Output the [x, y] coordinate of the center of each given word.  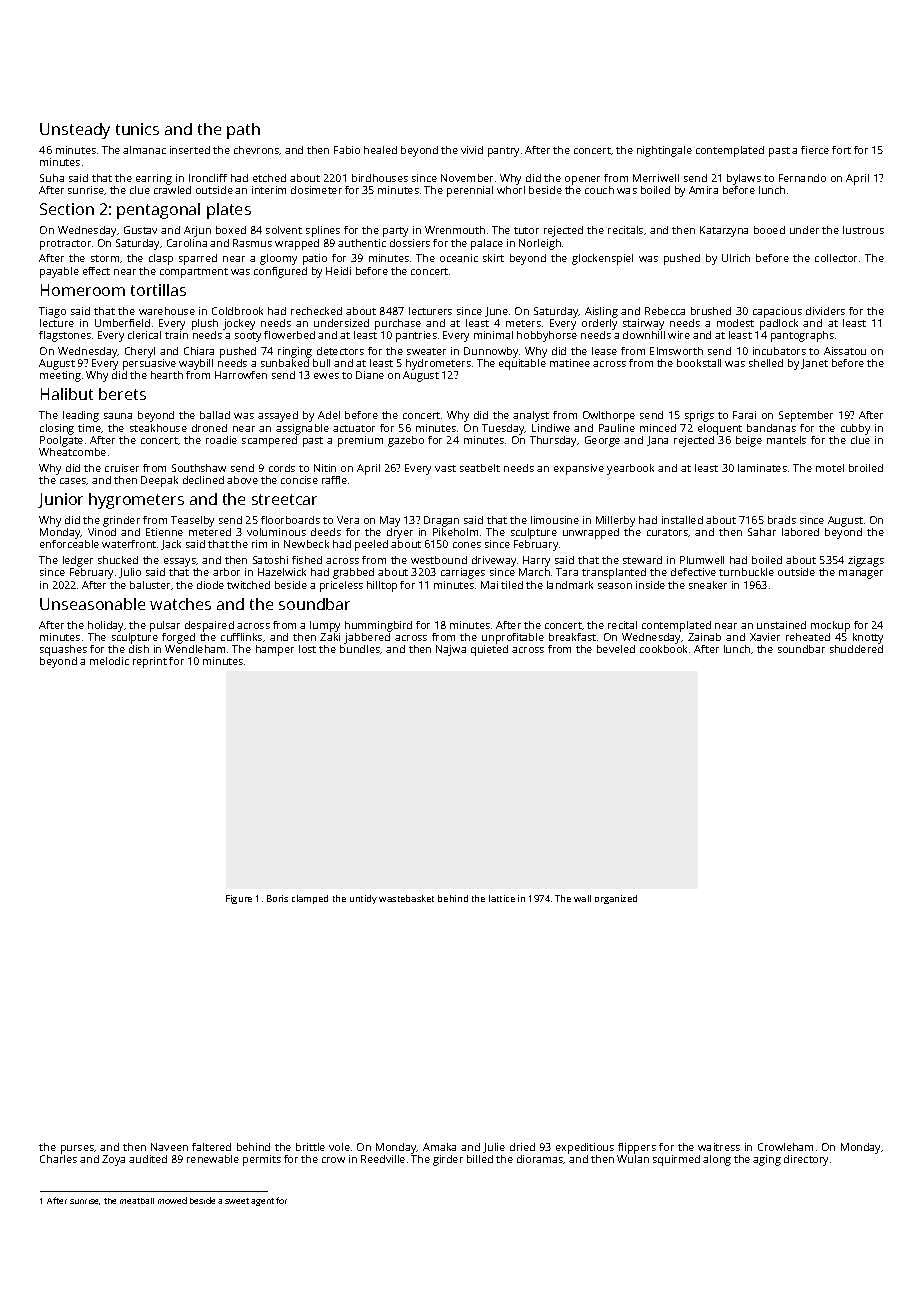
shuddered [856, 649]
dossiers [410, 243]
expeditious [585, 1148]
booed [769, 230]
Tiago [52, 312]
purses [77, 1149]
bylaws [744, 179]
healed [380, 150]
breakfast [572, 637]
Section [67, 209]
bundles [360, 649]
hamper [275, 650]
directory [806, 1160]
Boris [277, 898]
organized [616, 899]
